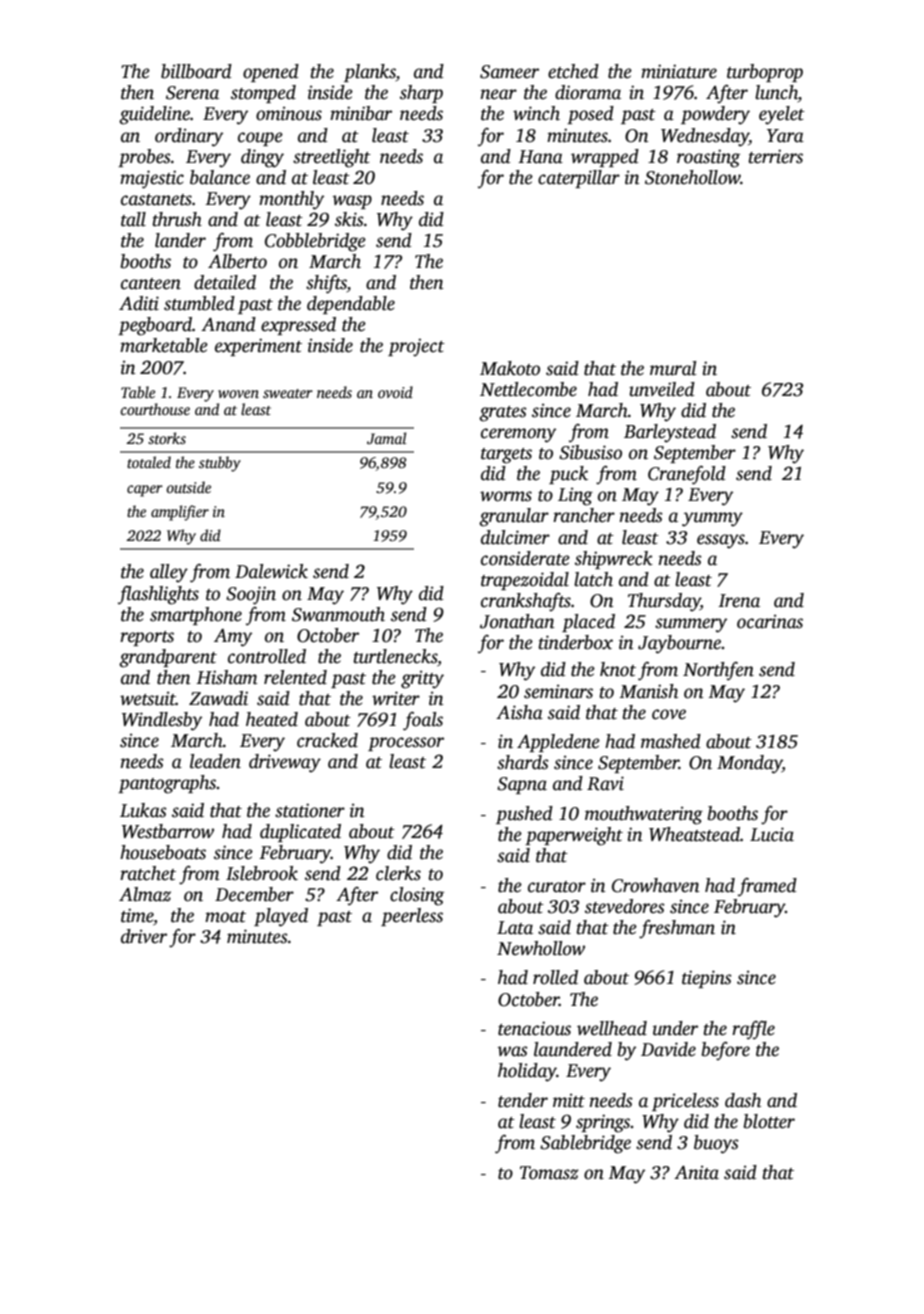 This screenshot has width=924, height=1314. What do you see at coordinates (776, 93) in the screenshot?
I see `lunch` at bounding box center [776, 93].
